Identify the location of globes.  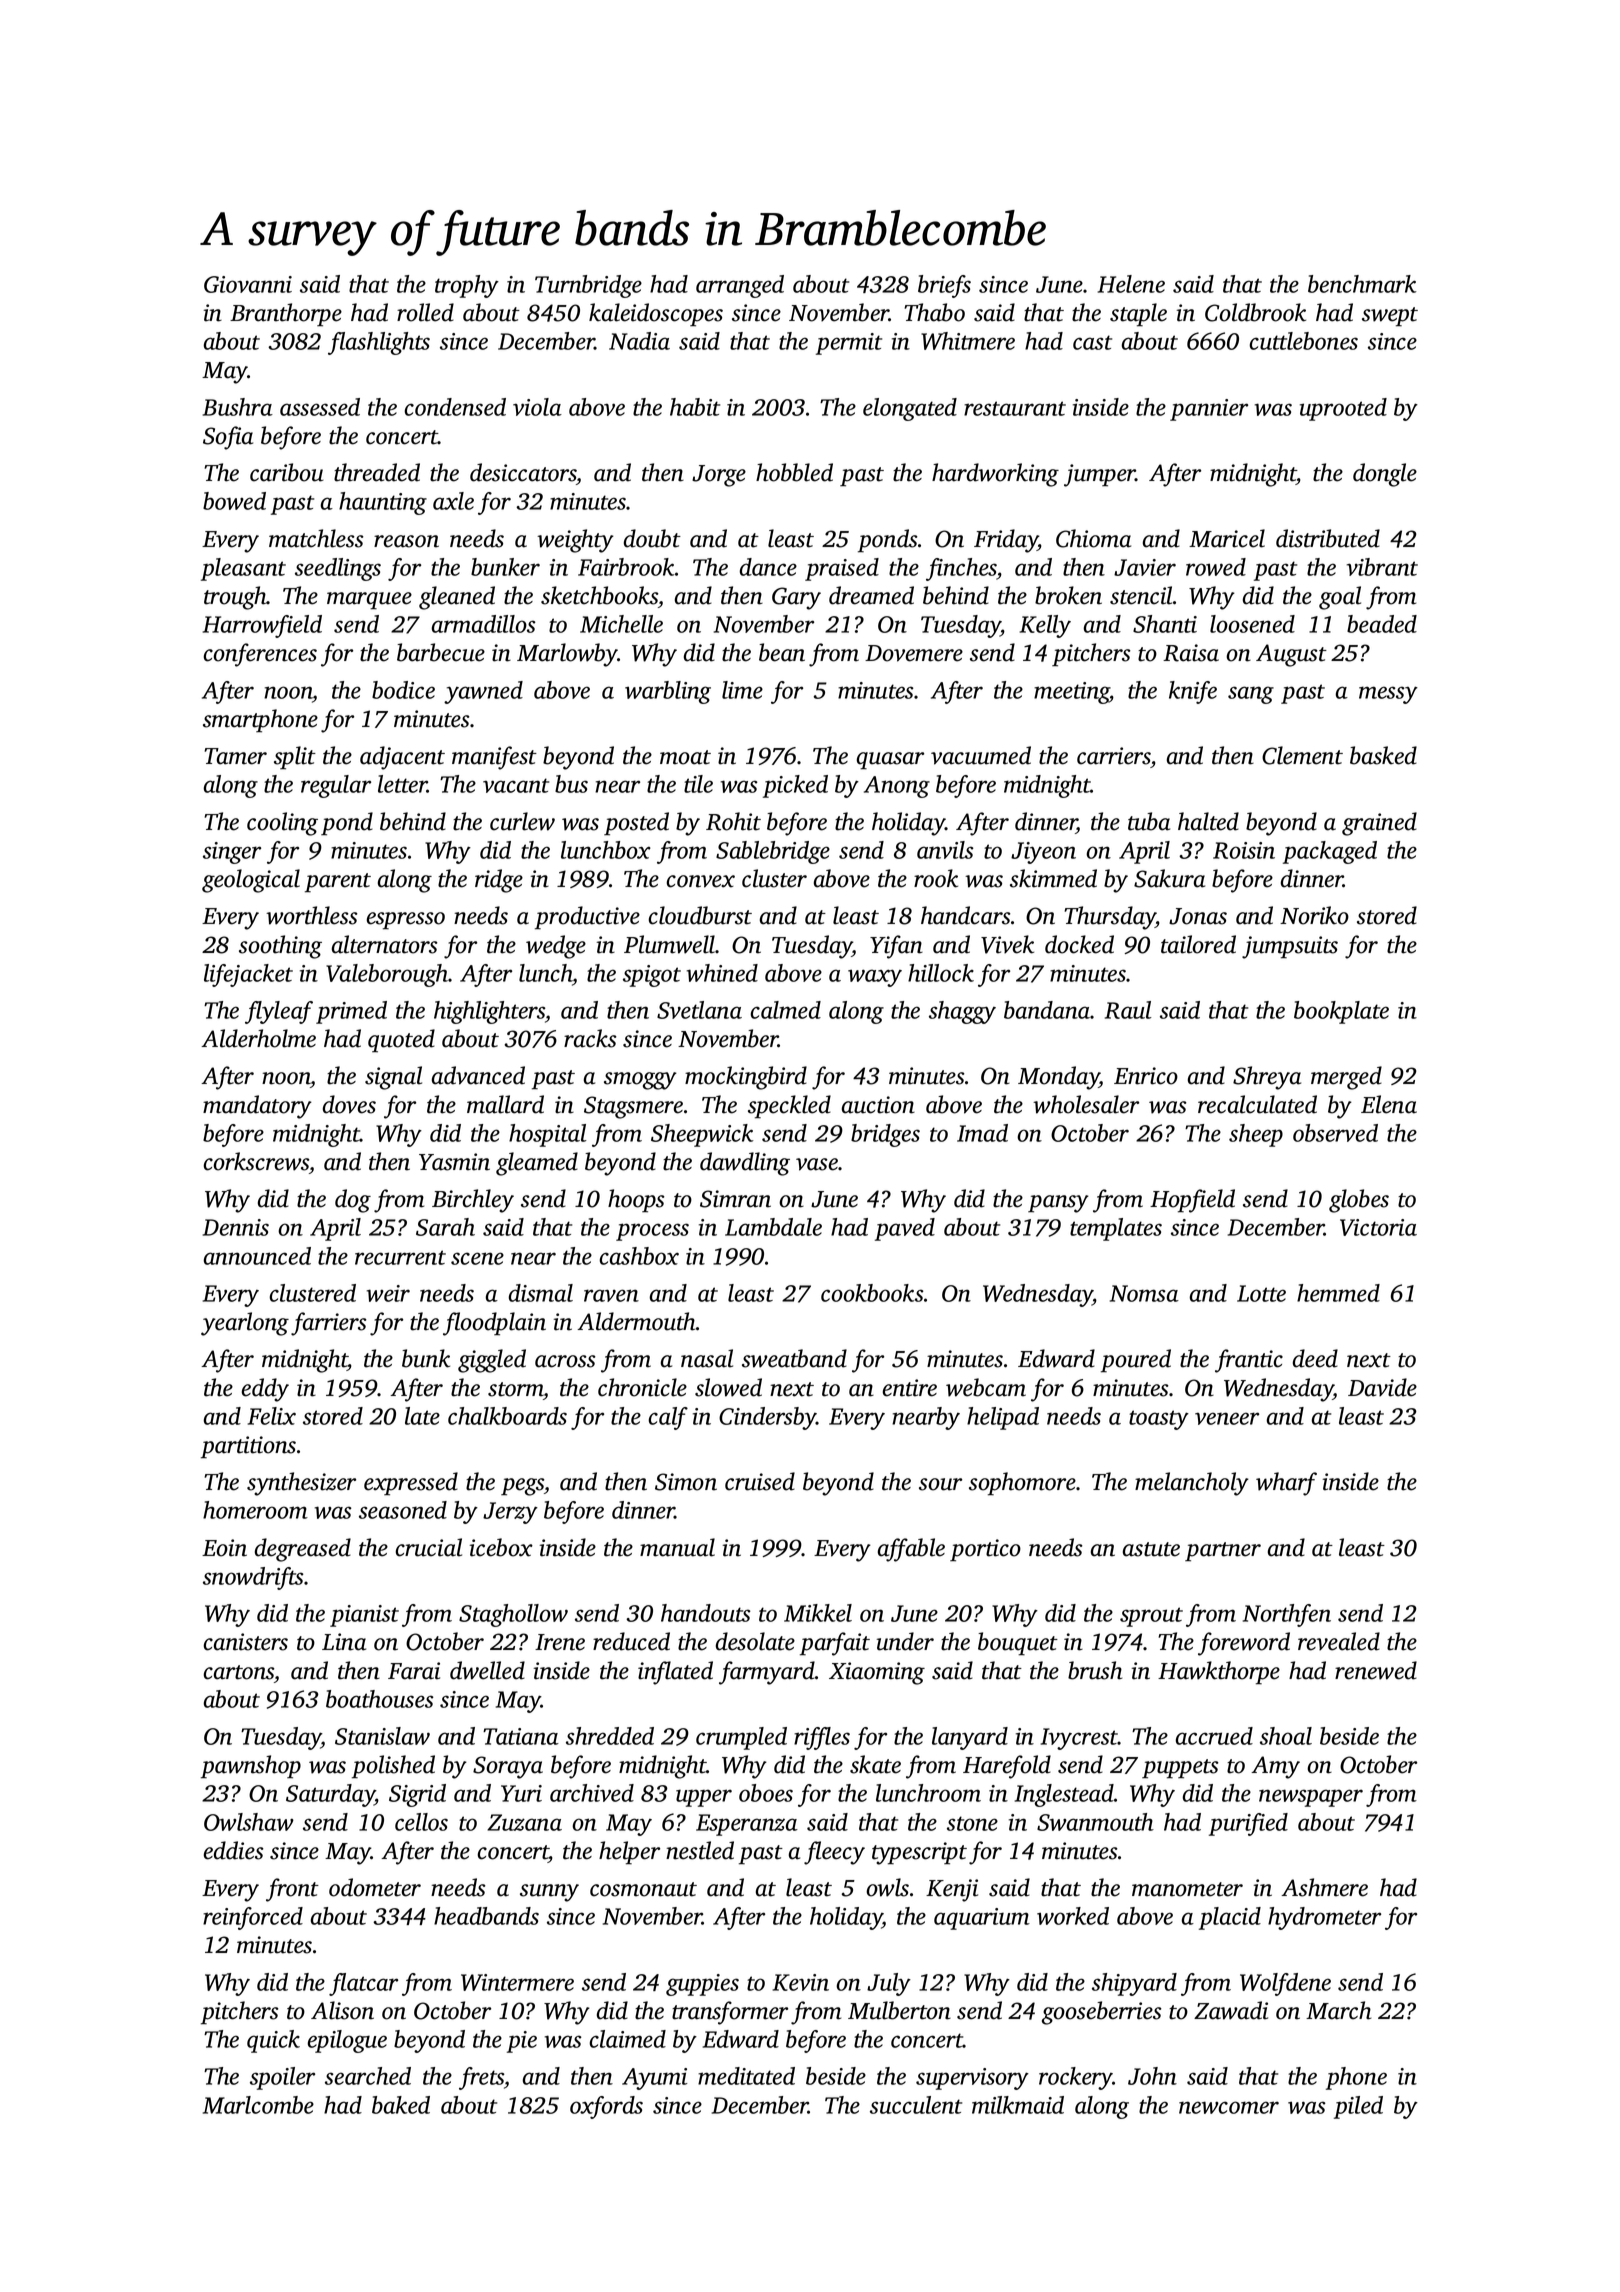
(1359, 1201).
